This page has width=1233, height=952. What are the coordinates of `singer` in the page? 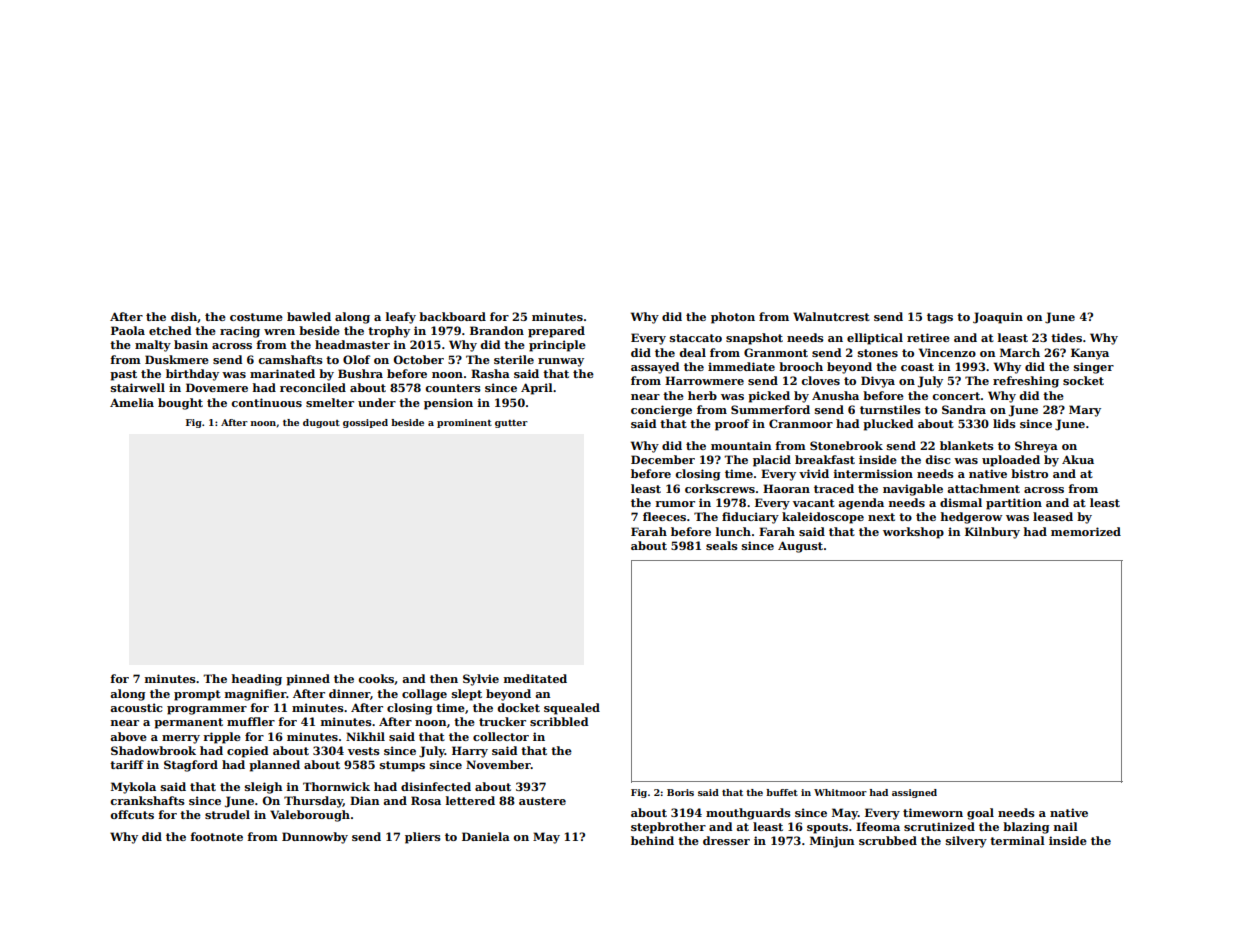 It's located at (1094, 368).
